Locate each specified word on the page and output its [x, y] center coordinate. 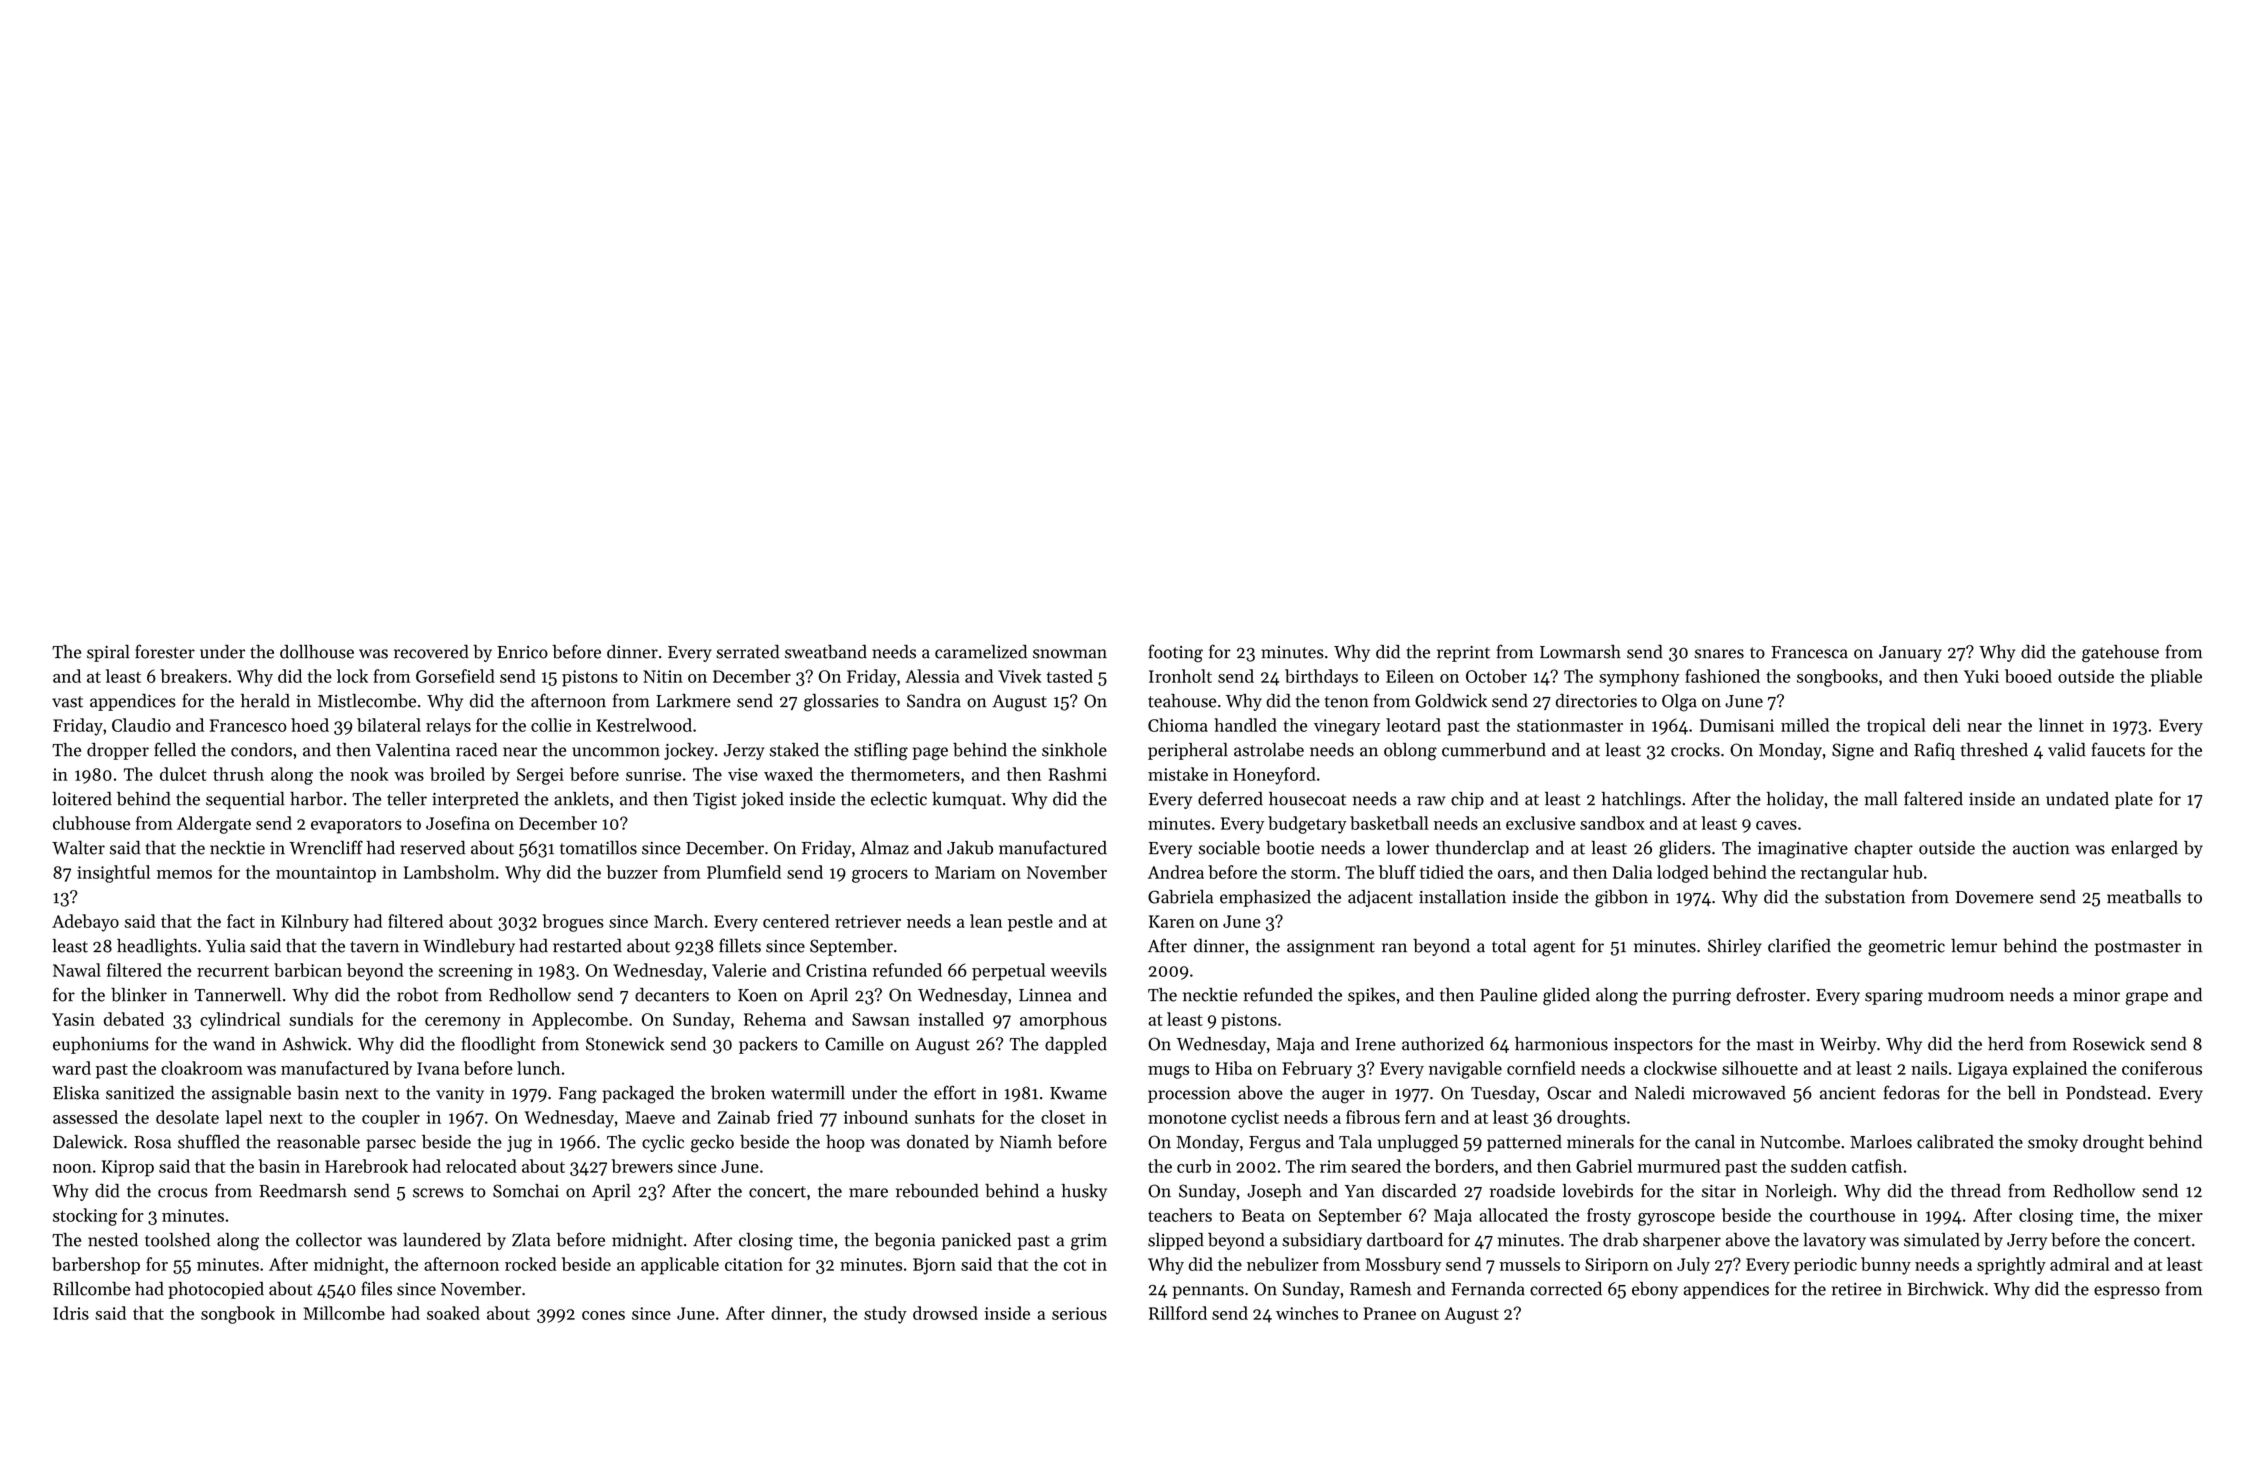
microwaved [1739, 1093]
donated [938, 1142]
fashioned [1722, 676]
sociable [1229, 848]
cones [603, 1315]
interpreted [475, 800]
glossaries [841, 703]
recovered [431, 652]
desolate [187, 1117]
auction [2041, 848]
